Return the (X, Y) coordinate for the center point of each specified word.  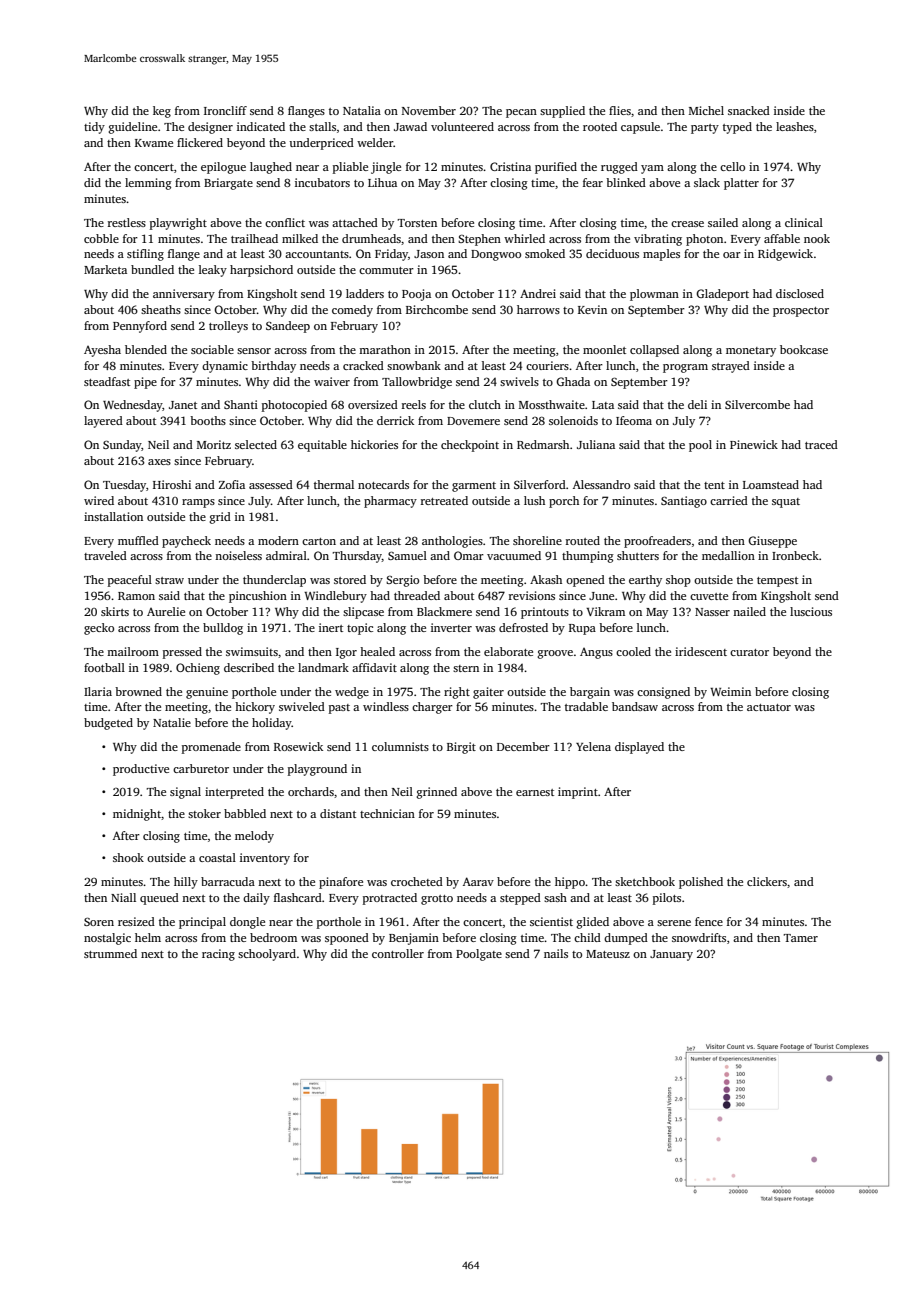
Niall (123, 897)
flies (620, 110)
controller (398, 953)
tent (714, 485)
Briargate (228, 184)
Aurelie (166, 611)
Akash (546, 579)
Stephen (479, 240)
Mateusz (608, 954)
